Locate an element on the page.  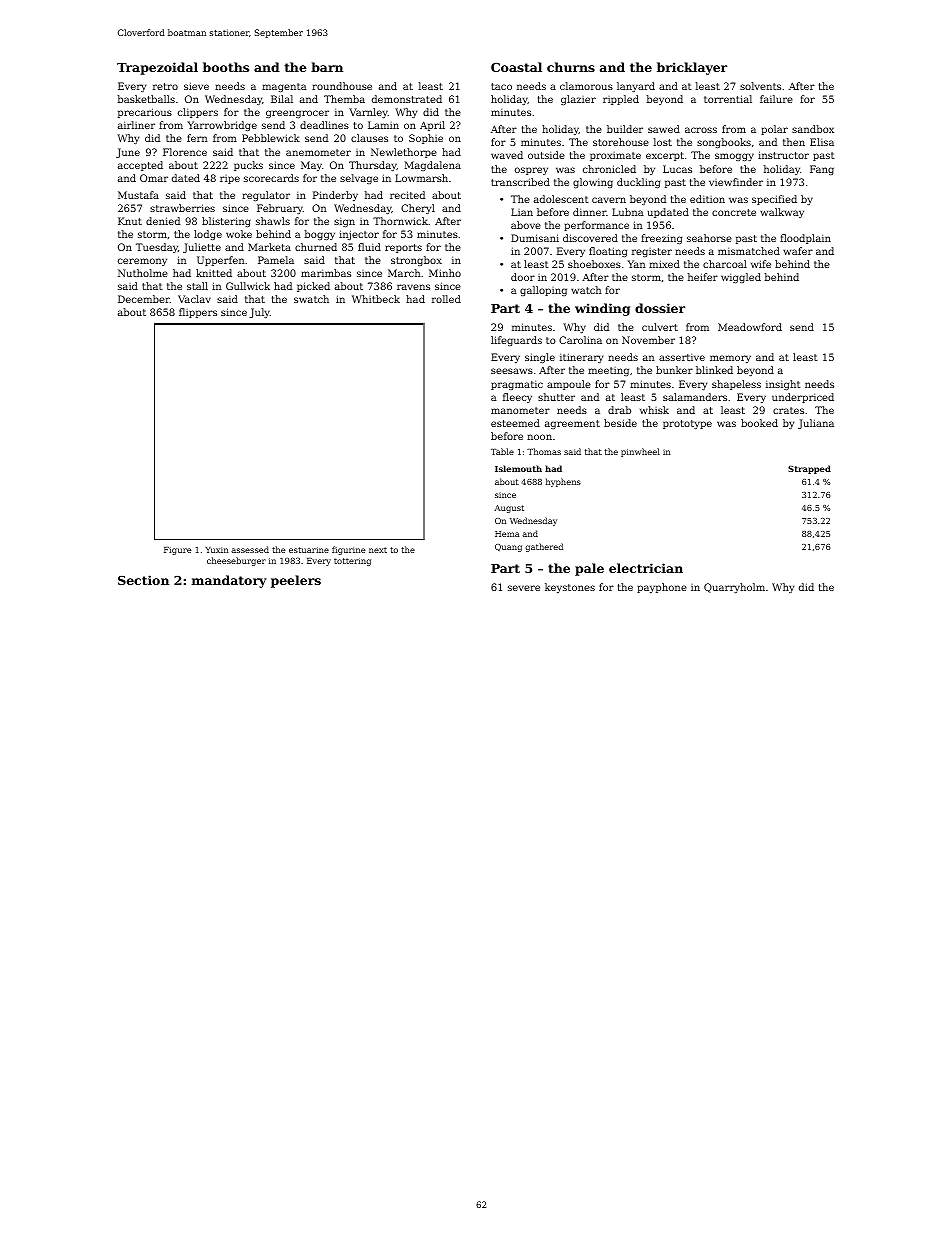
mandatory is located at coordinates (229, 581).
